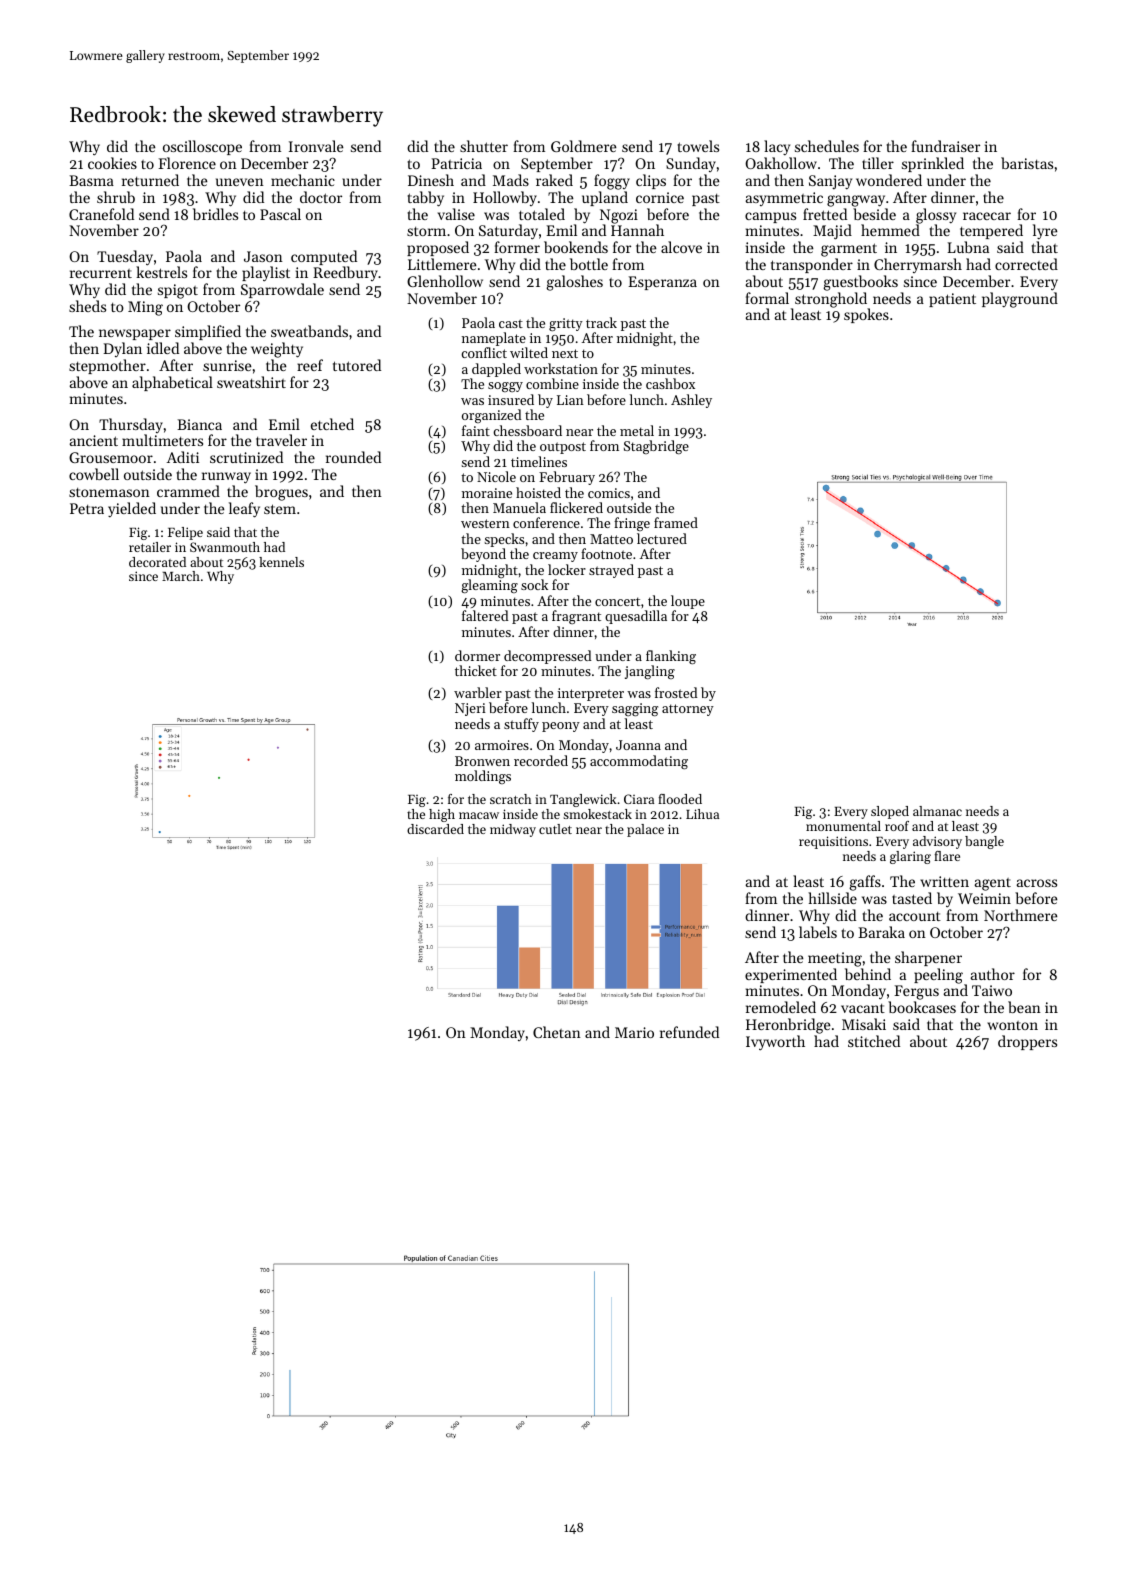  What do you see at coordinates (634, 1032) in the image?
I see `Mario` at bounding box center [634, 1032].
